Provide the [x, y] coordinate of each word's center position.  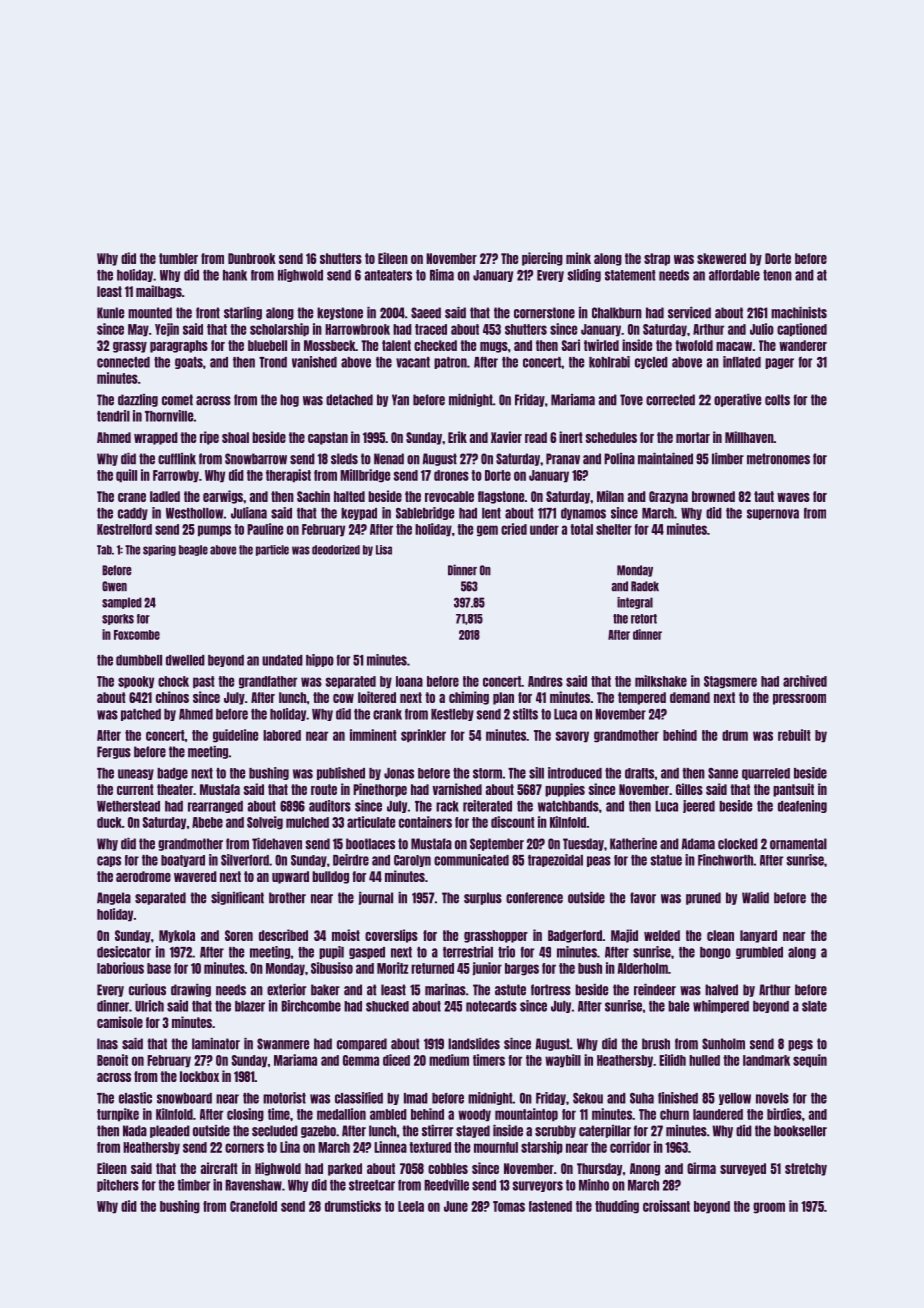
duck [109, 822]
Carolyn [412, 861]
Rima [442, 275]
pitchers [118, 1185]
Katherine [633, 844]
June [456, 1206]
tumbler [178, 258]
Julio [762, 329]
